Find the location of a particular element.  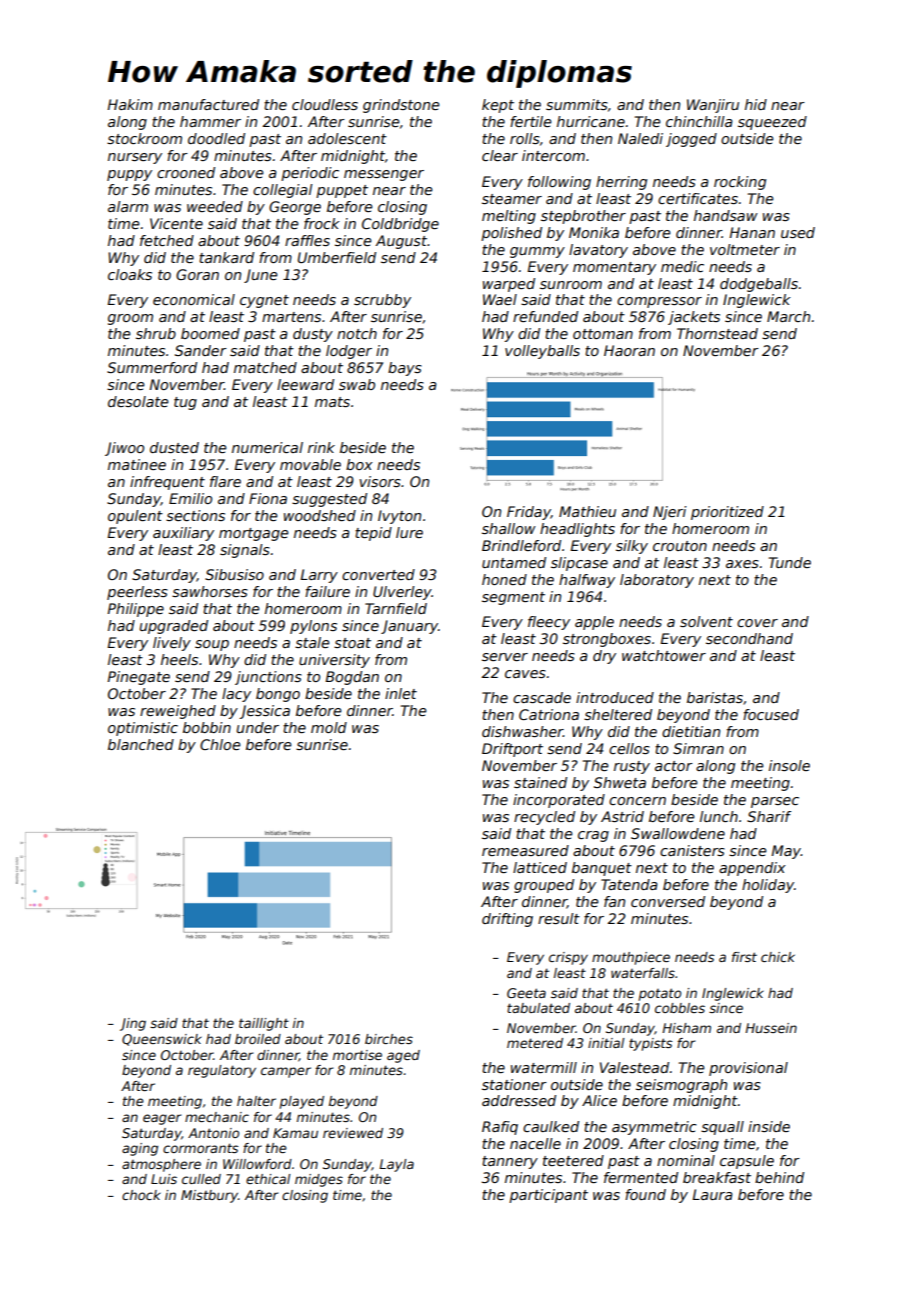

Mistbury is located at coordinates (209, 1196).
